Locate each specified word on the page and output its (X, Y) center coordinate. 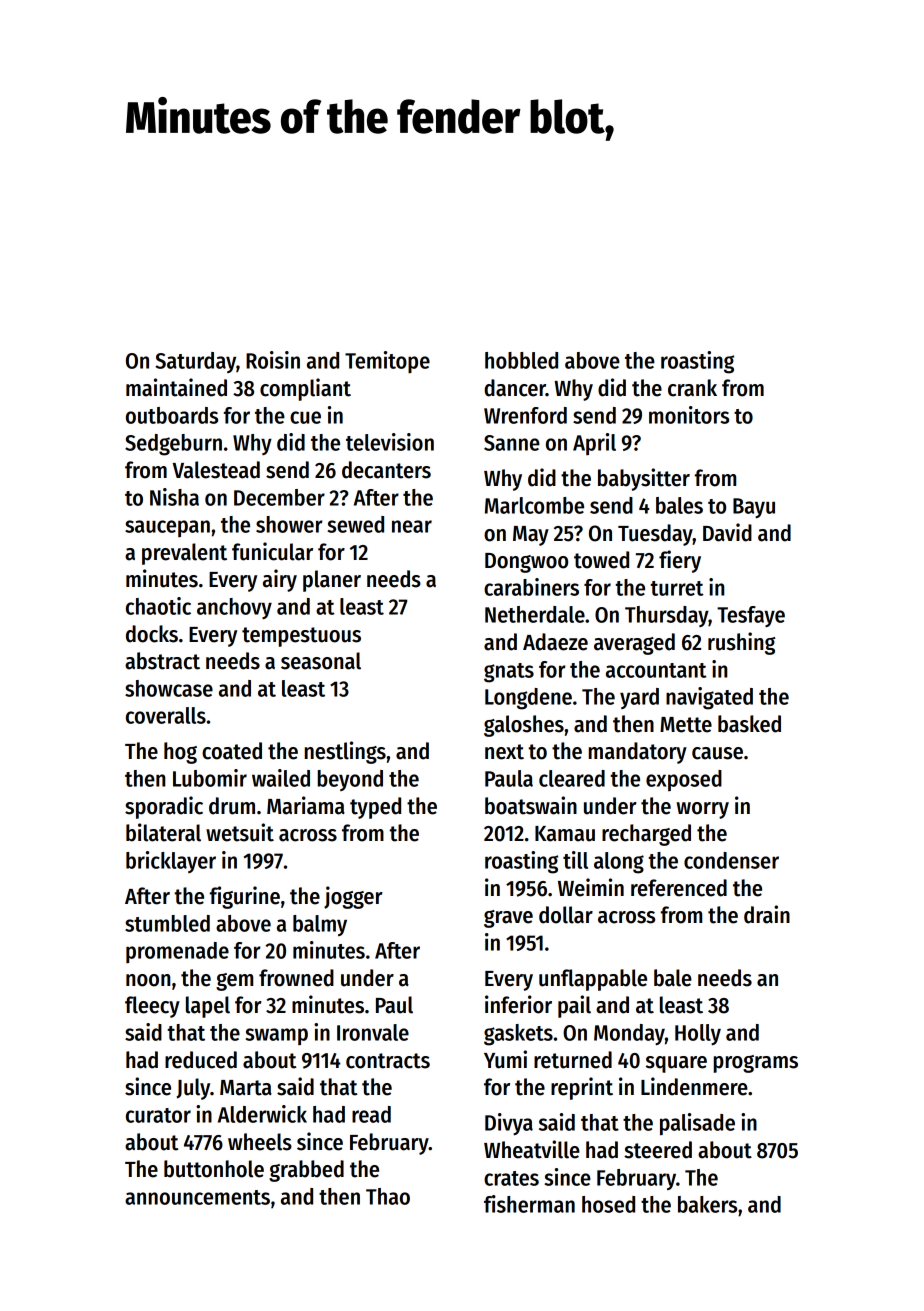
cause (717, 753)
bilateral (163, 832)
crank (692, 388)
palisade (697, 1124)
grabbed (306, 1171)
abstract (162, 661)
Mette (686, 725)
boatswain (531, 805)
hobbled (521, 360)
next (504, 752)
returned (573, 1060)
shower (289, 524)
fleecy (152, 1007)
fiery (680, 561)
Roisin (273, 360)
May (531, 536)
